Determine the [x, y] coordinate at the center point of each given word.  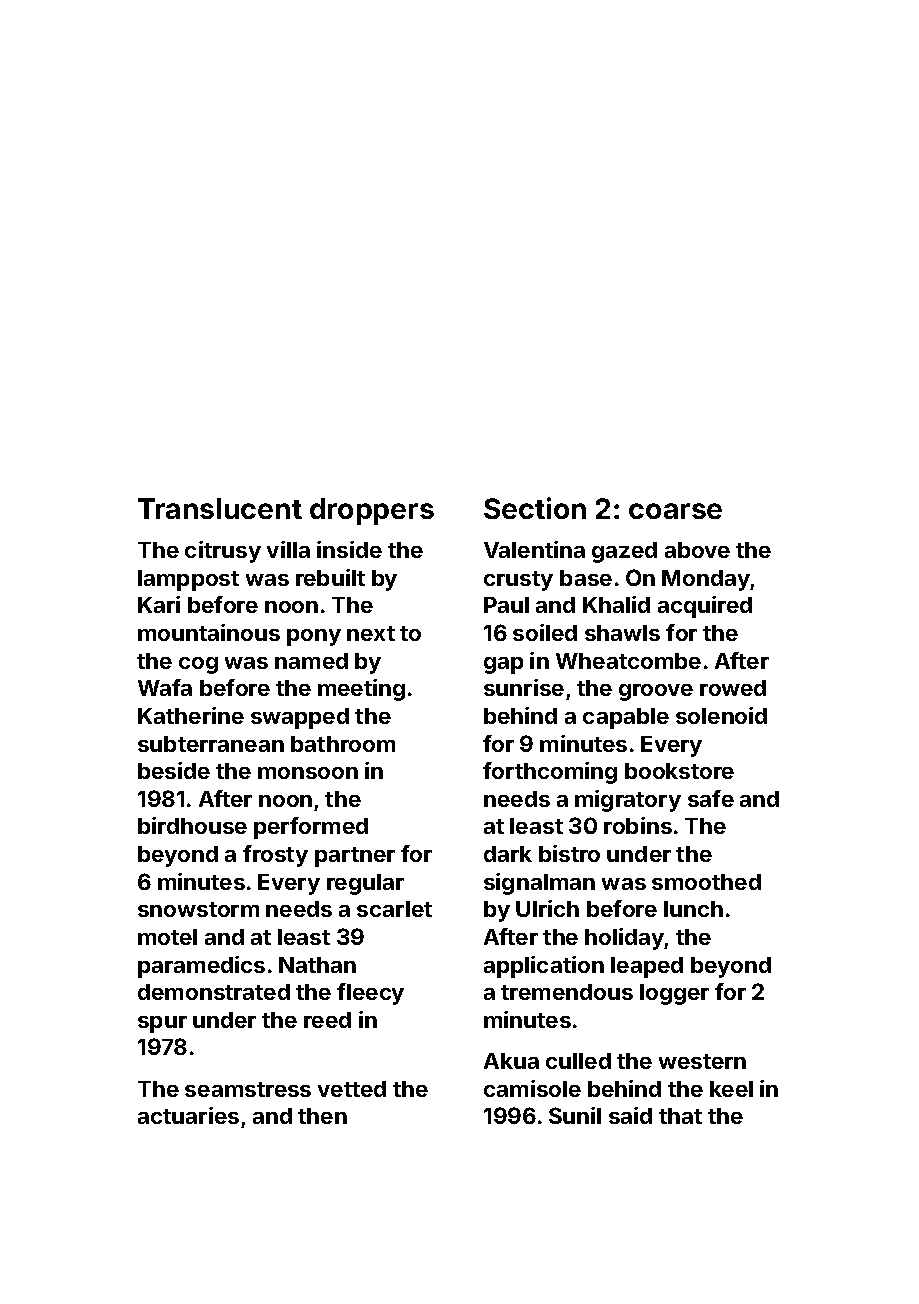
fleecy [370, 994]
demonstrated [214, 992]
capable [626, 718]
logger [674, 994]
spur [162, 1024]
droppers [372, 511]
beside [174, 770]
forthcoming [550, 773]
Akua [511, 1061]
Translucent [220, 508]
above [697, 550]
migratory [628, 801]
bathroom [343, 744]
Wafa [165, 687]
